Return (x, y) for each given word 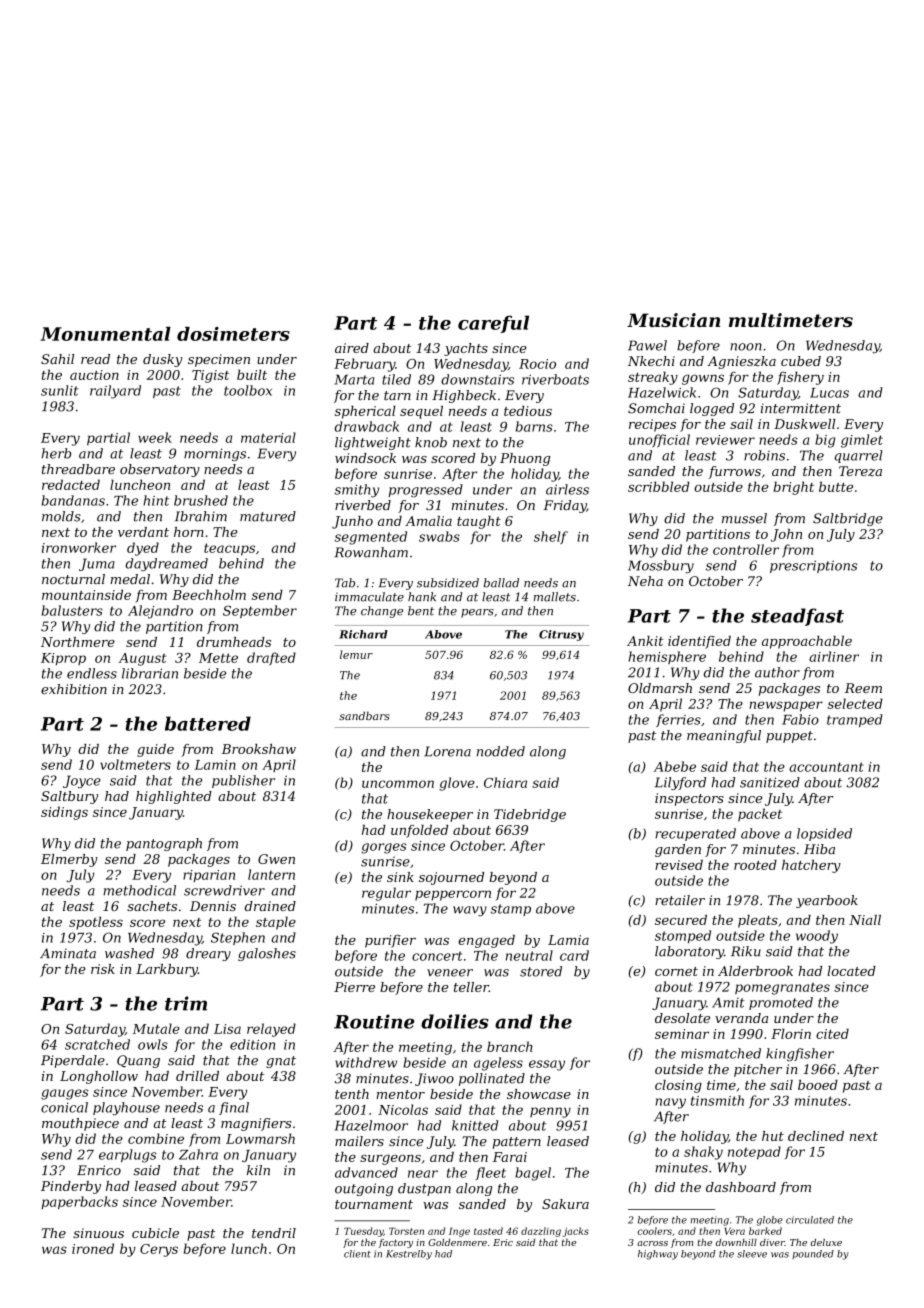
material (268, 437)
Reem (863, 688)
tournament (374, 1204)
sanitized (770, 782)
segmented (371, 538)
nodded (501, 751)
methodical (139, 890)
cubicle (155, 1233)
